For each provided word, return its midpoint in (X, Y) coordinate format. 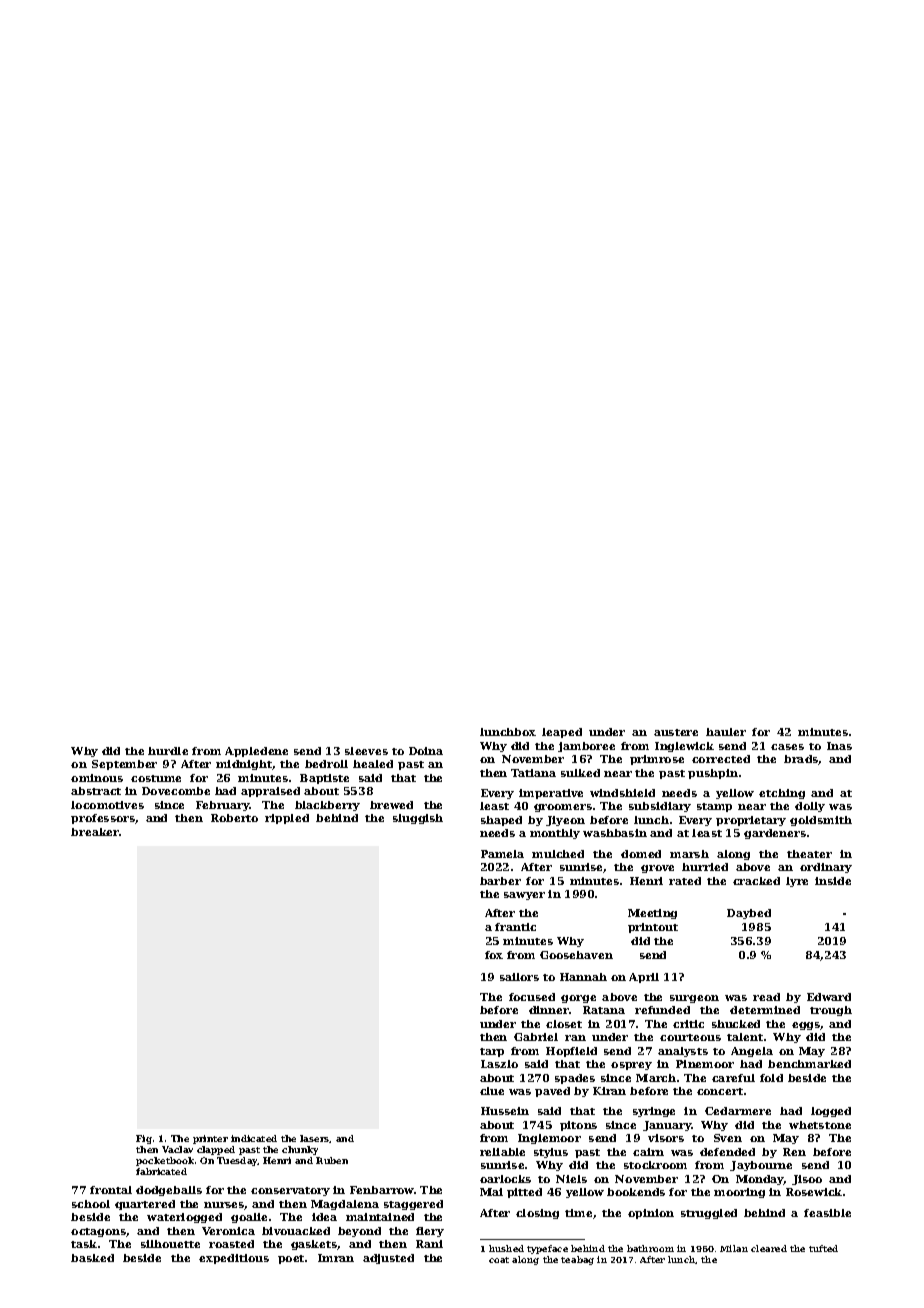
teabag (577, 1260)
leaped (562, 733)
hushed (506, 1248)
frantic (515, 927)
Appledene (256, 752)
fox (494, 955)
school (91, 1204)
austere (676, 732)
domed (641, 854)
